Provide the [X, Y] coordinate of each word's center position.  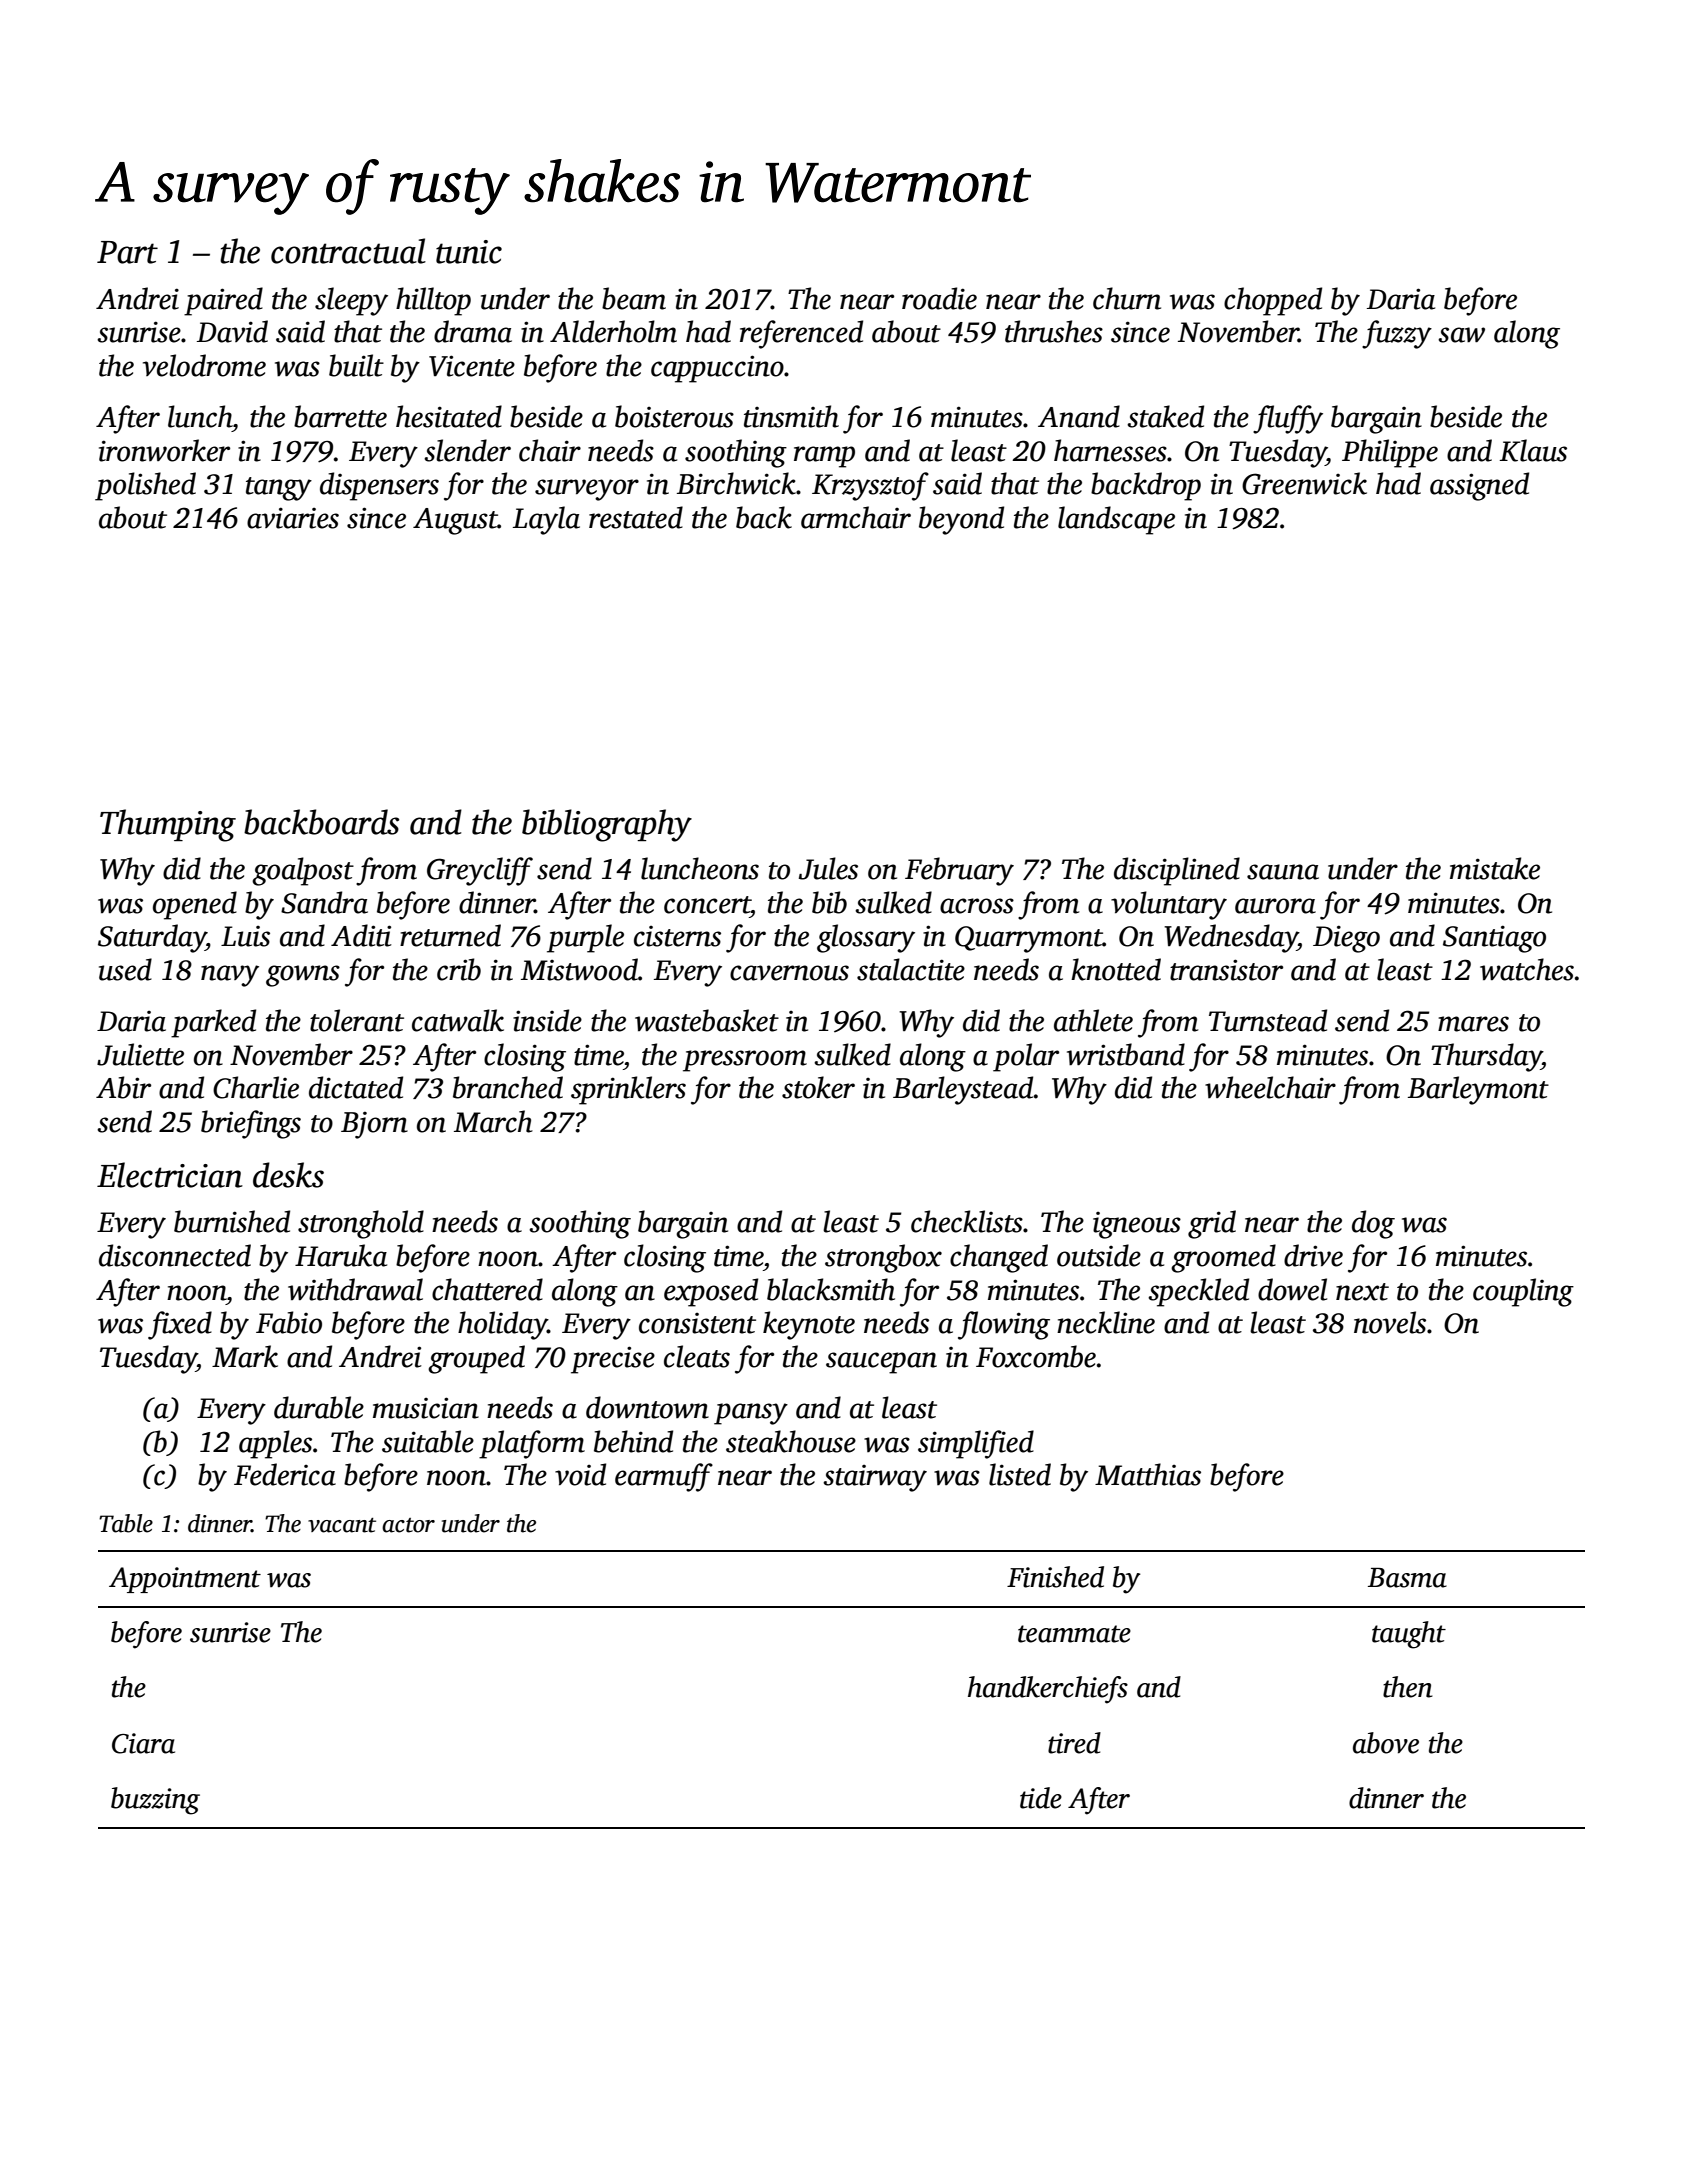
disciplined [1177, 871]
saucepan [881, 1363]
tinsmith [791, 416]
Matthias [1148, 1474]
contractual [348, 251]
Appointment [185, 1580]
